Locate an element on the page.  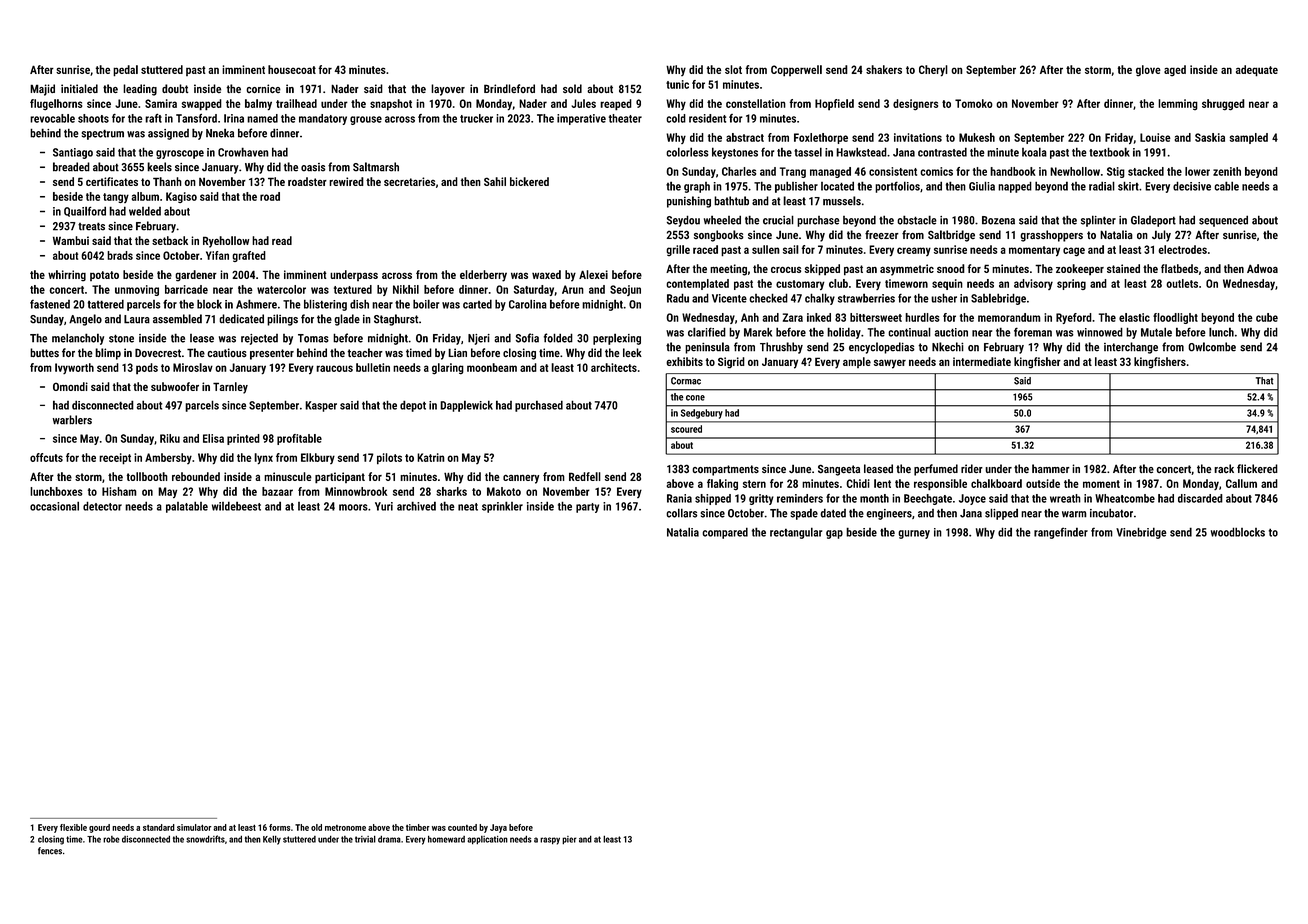
zenith is located at coordinates (1227, 171).
